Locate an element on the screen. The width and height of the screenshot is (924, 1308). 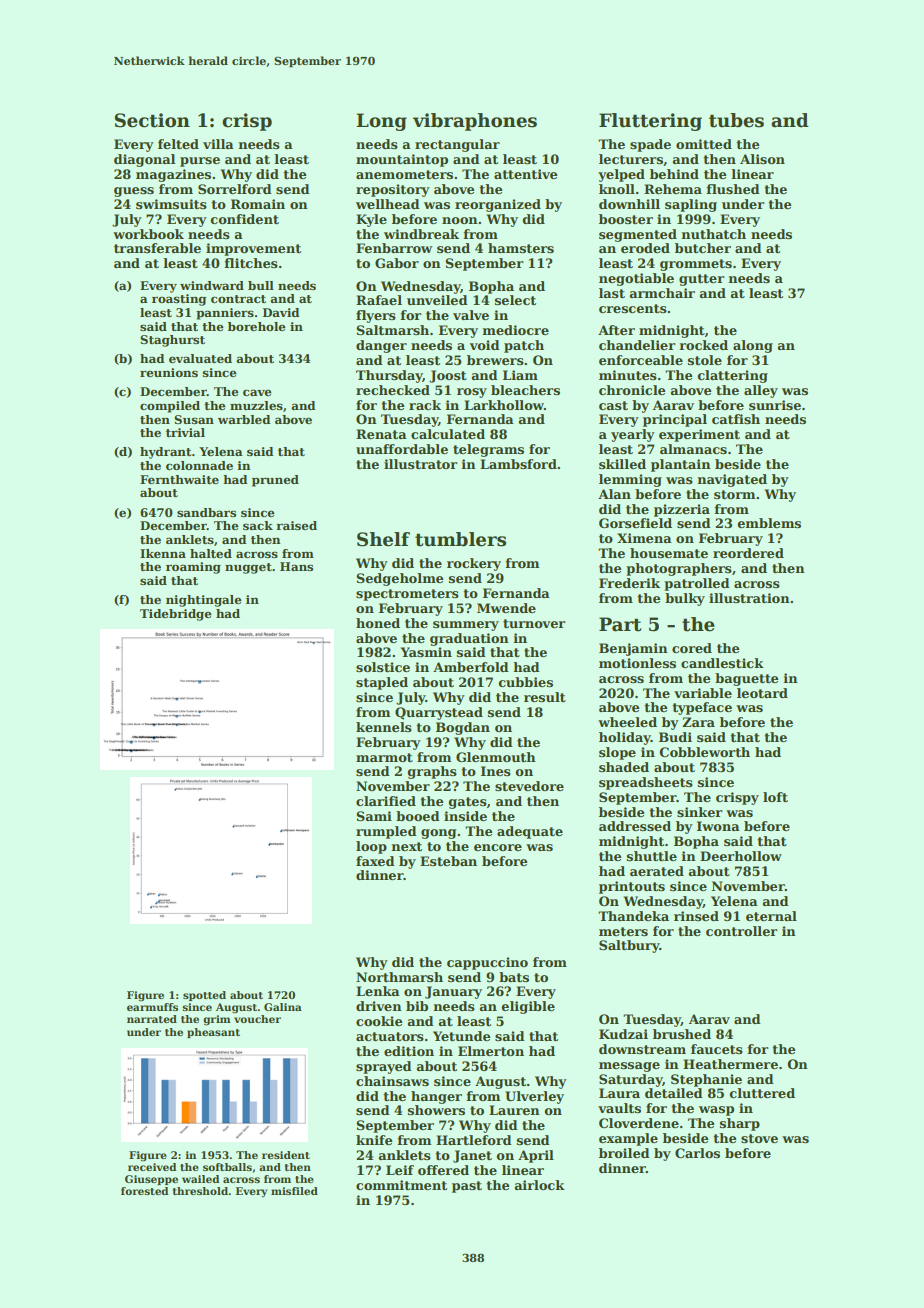
broiled is located at coordinates (624, 1153).
